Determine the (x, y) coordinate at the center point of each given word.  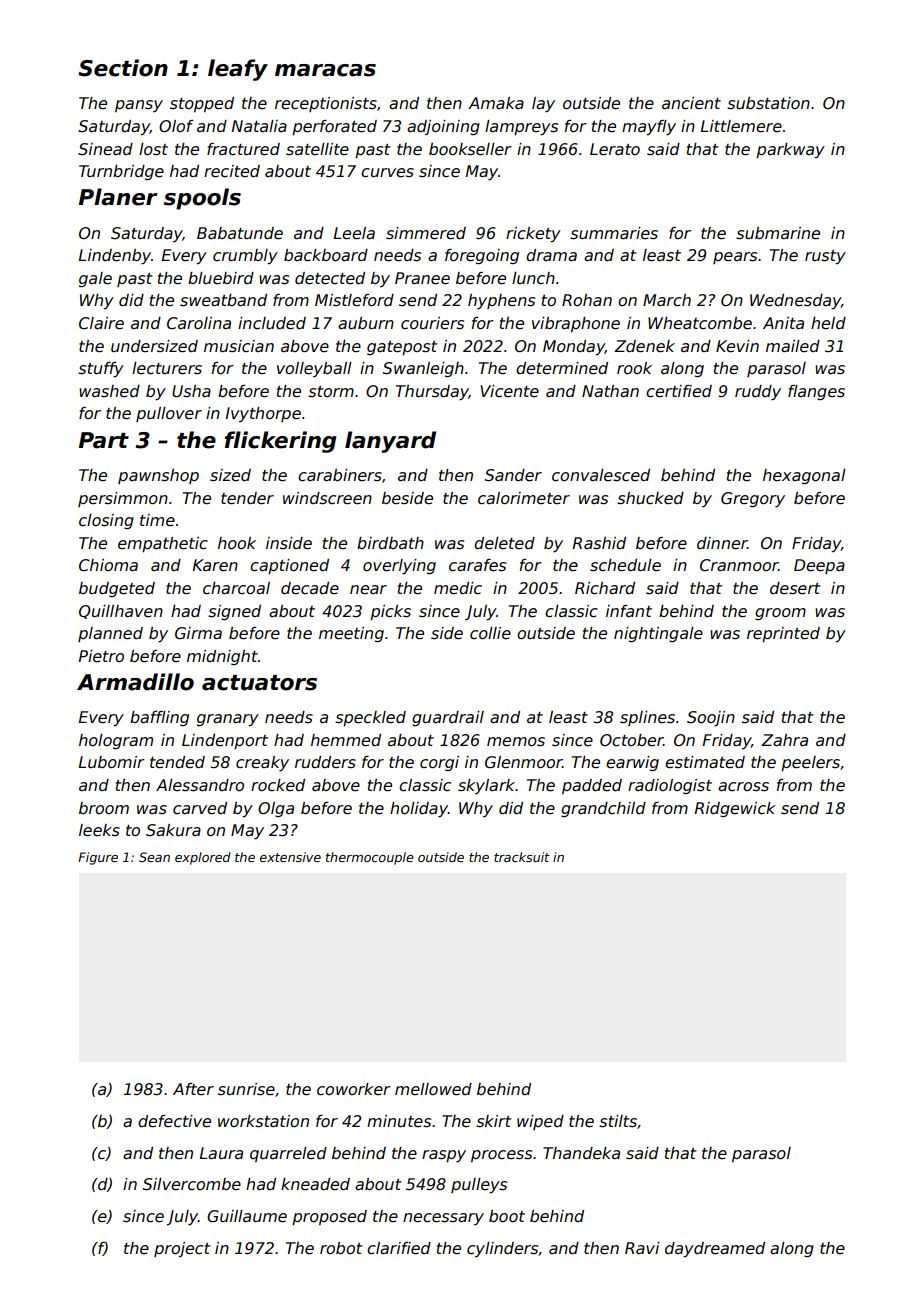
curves (387, 173)
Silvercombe (192, 1184)
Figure (98, 858)
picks (390, 612)
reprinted (783, 634)
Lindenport (225, 741)
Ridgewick (735, 809)
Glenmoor (524, 762)
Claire (101, 323)
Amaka (496, 103)
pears (735, 258)
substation (768, 103)
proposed (329, 1217)
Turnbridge (121, 172)
